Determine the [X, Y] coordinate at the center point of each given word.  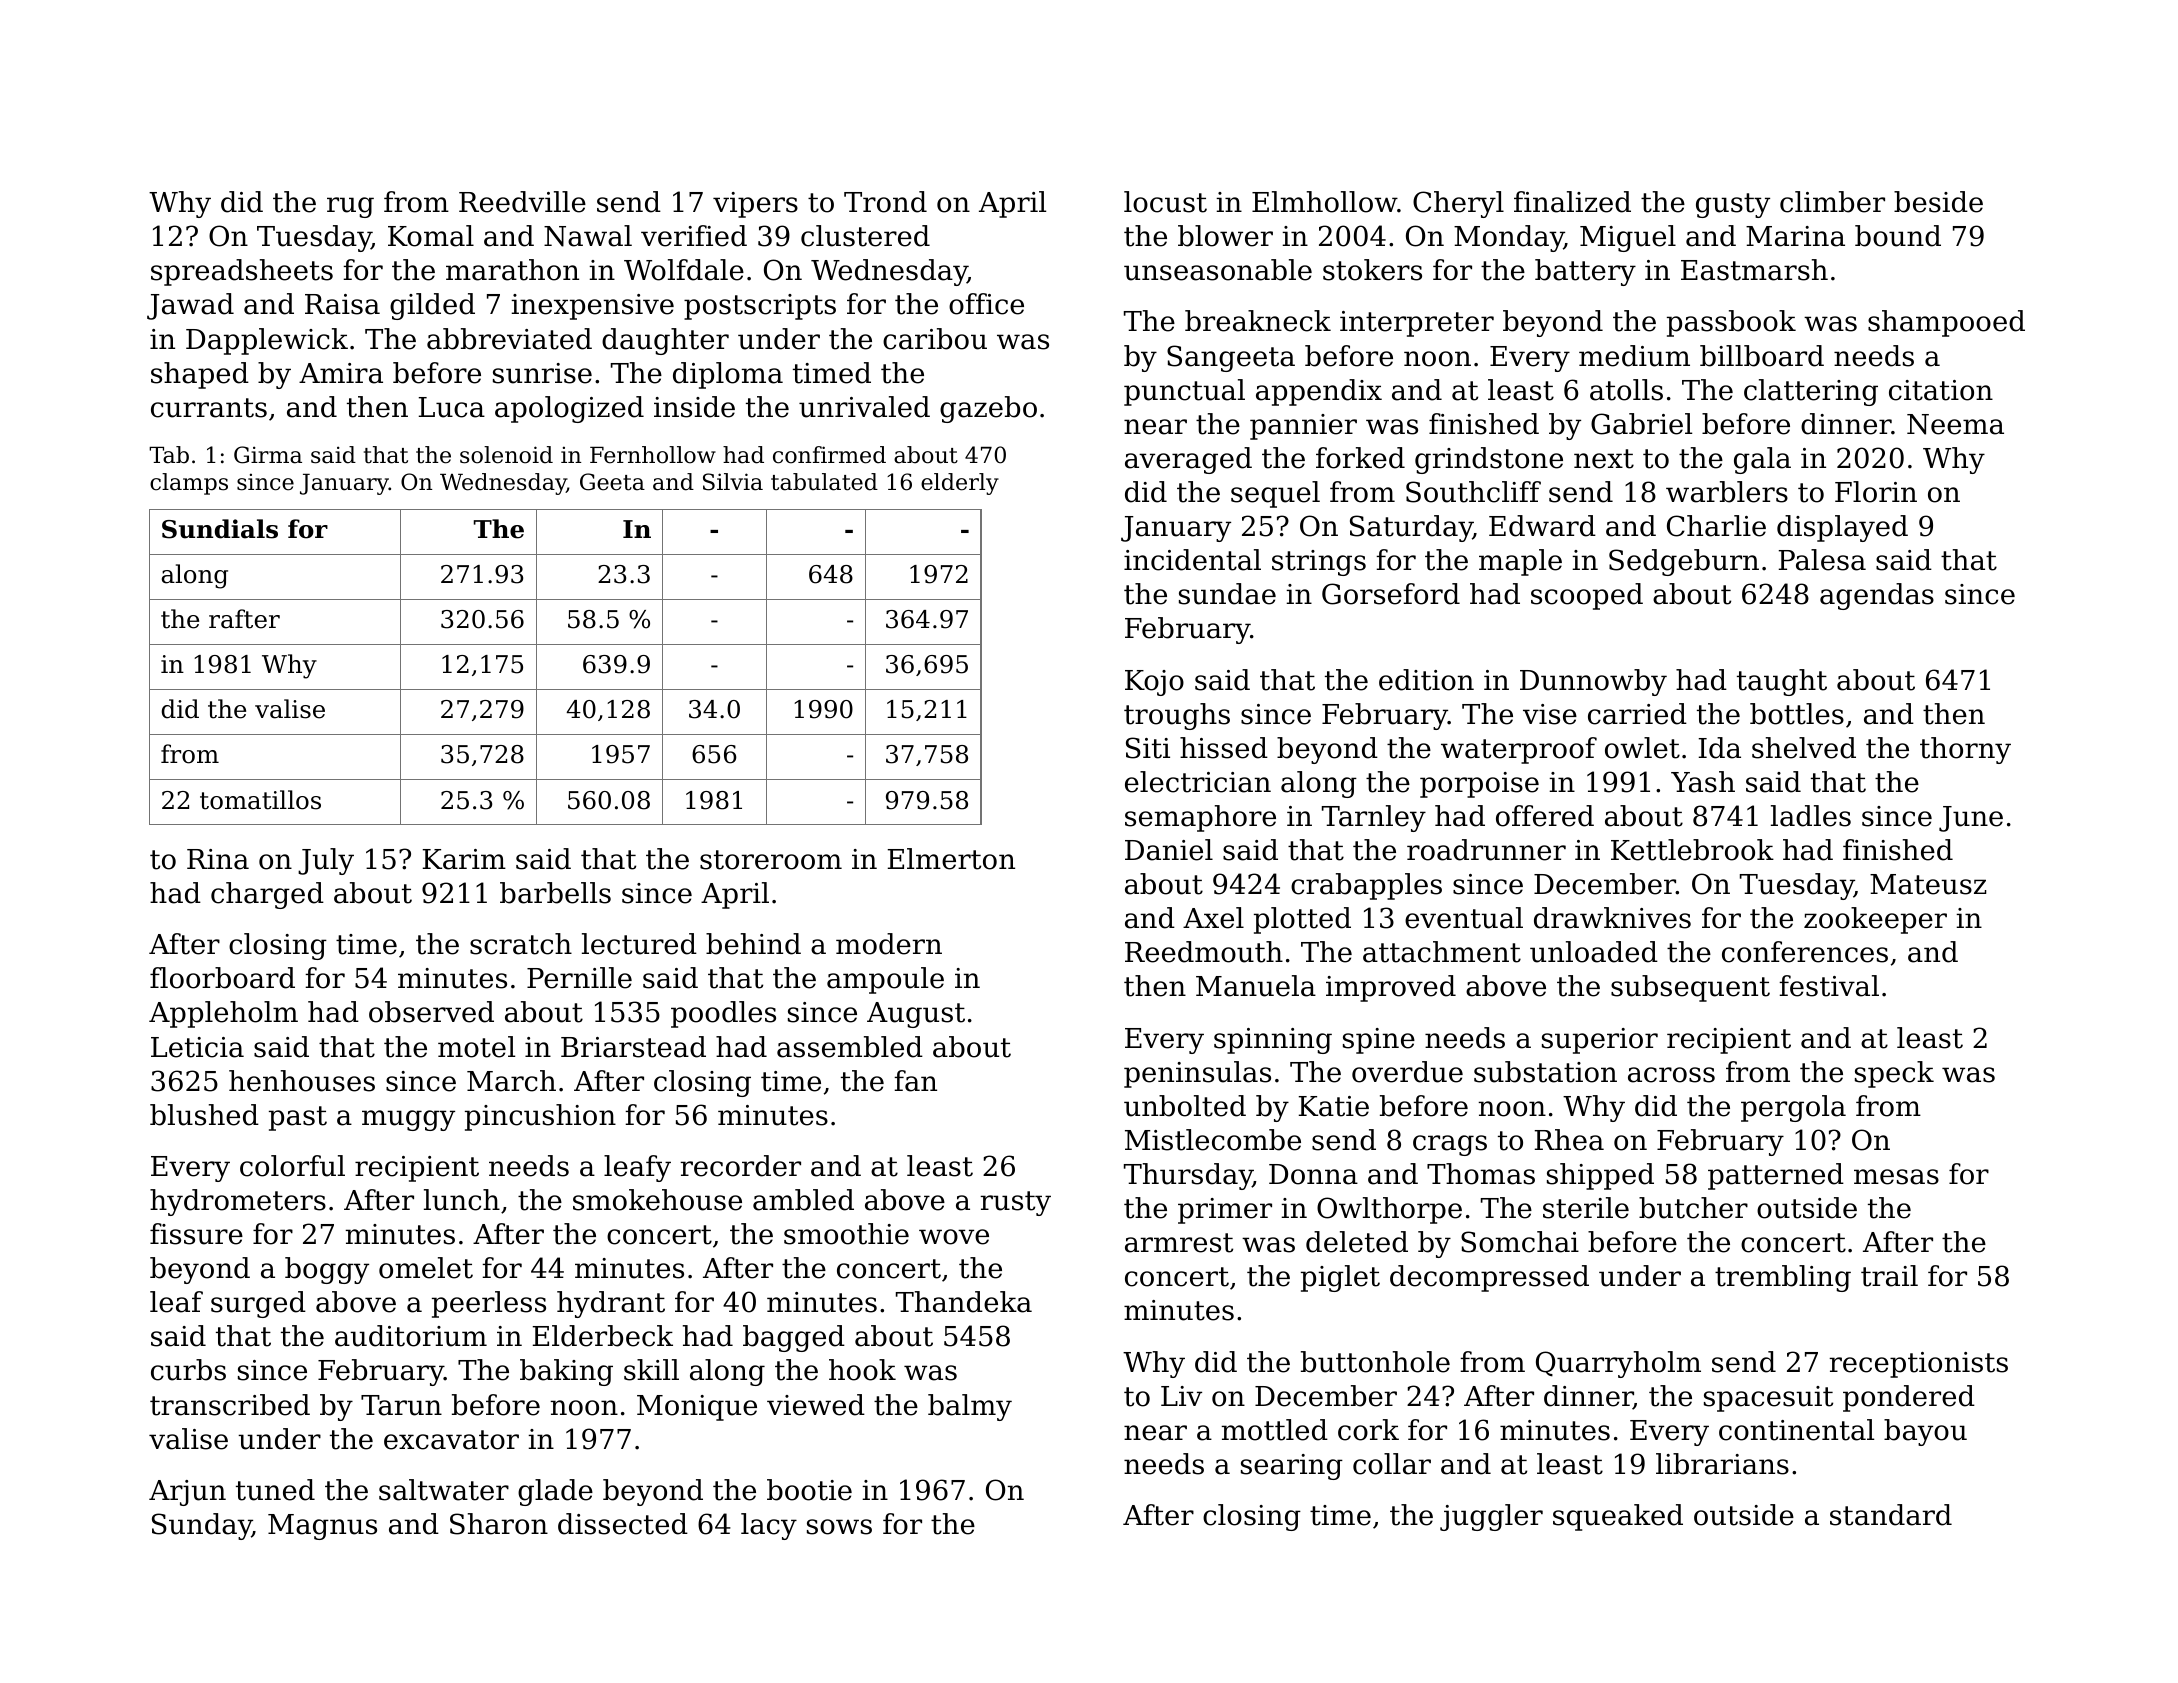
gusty [1733, 205]
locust [1165, 202]
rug [350, 207]
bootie [809, 1490]
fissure [196, 1234]
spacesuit [1768, 1399]
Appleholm [223, 1014]
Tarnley [1374, 818]
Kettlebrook [1692, 850]
